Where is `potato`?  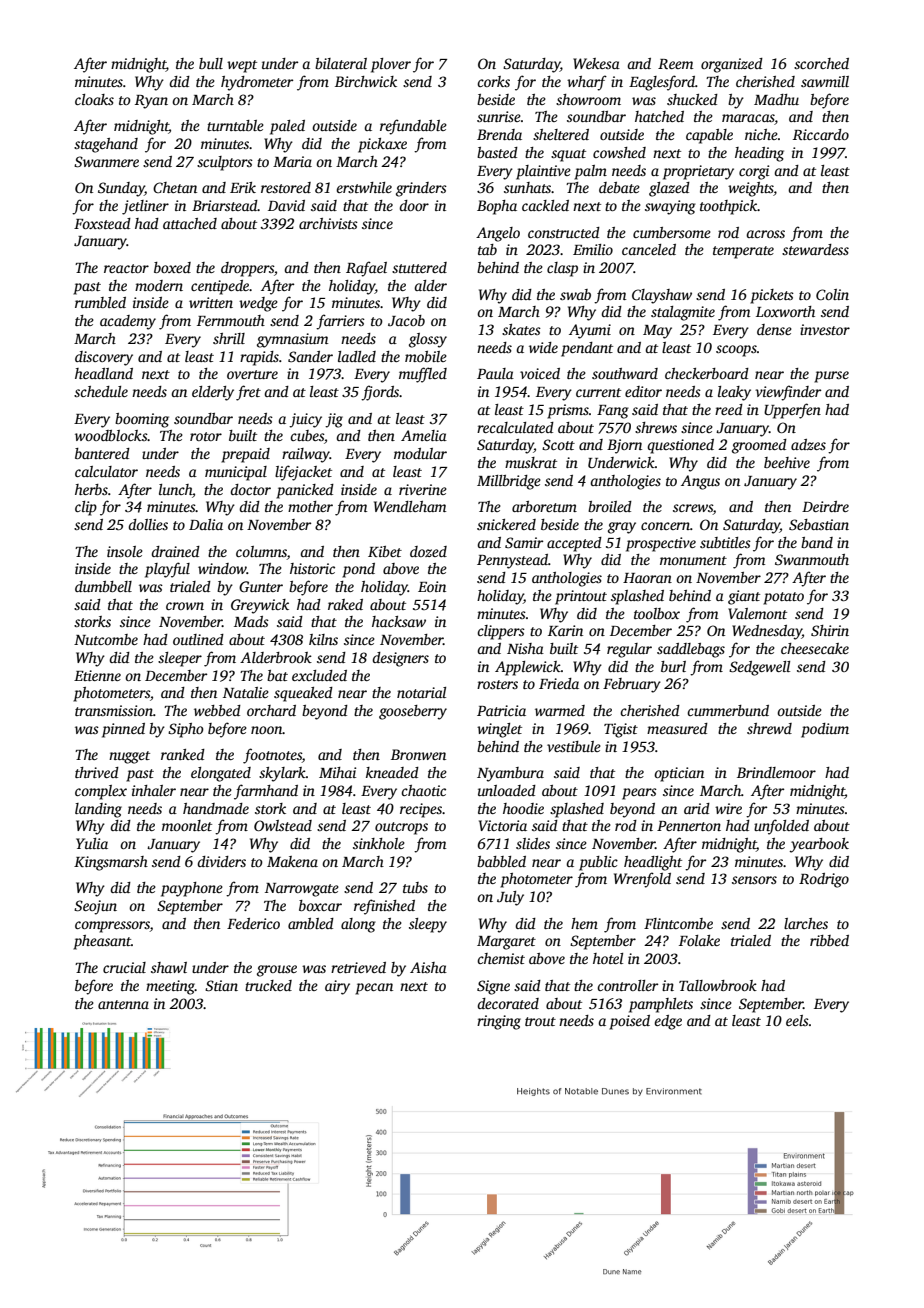
potato is located at coordinates (783, 598).
